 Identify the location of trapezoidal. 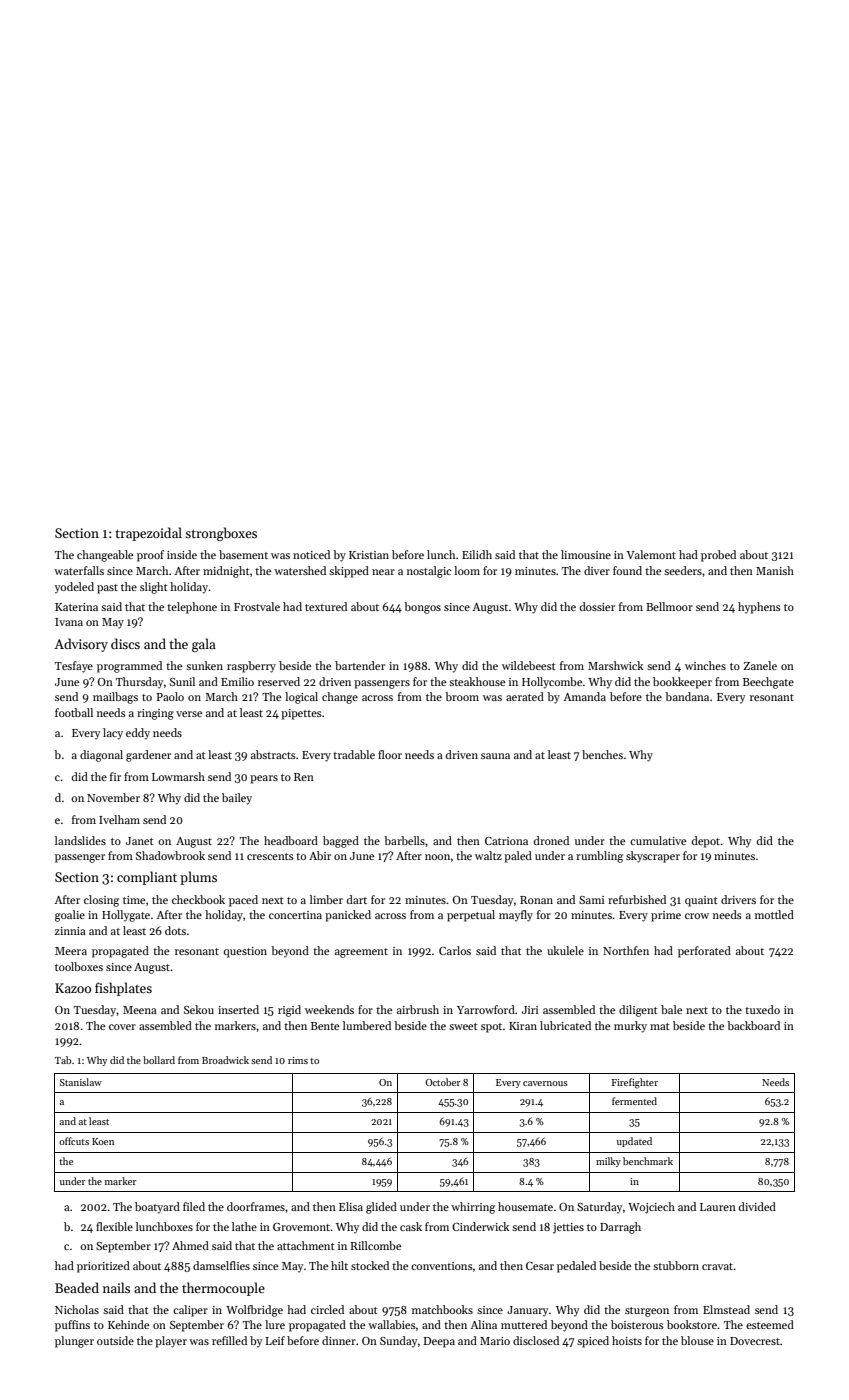
(148, 534).
